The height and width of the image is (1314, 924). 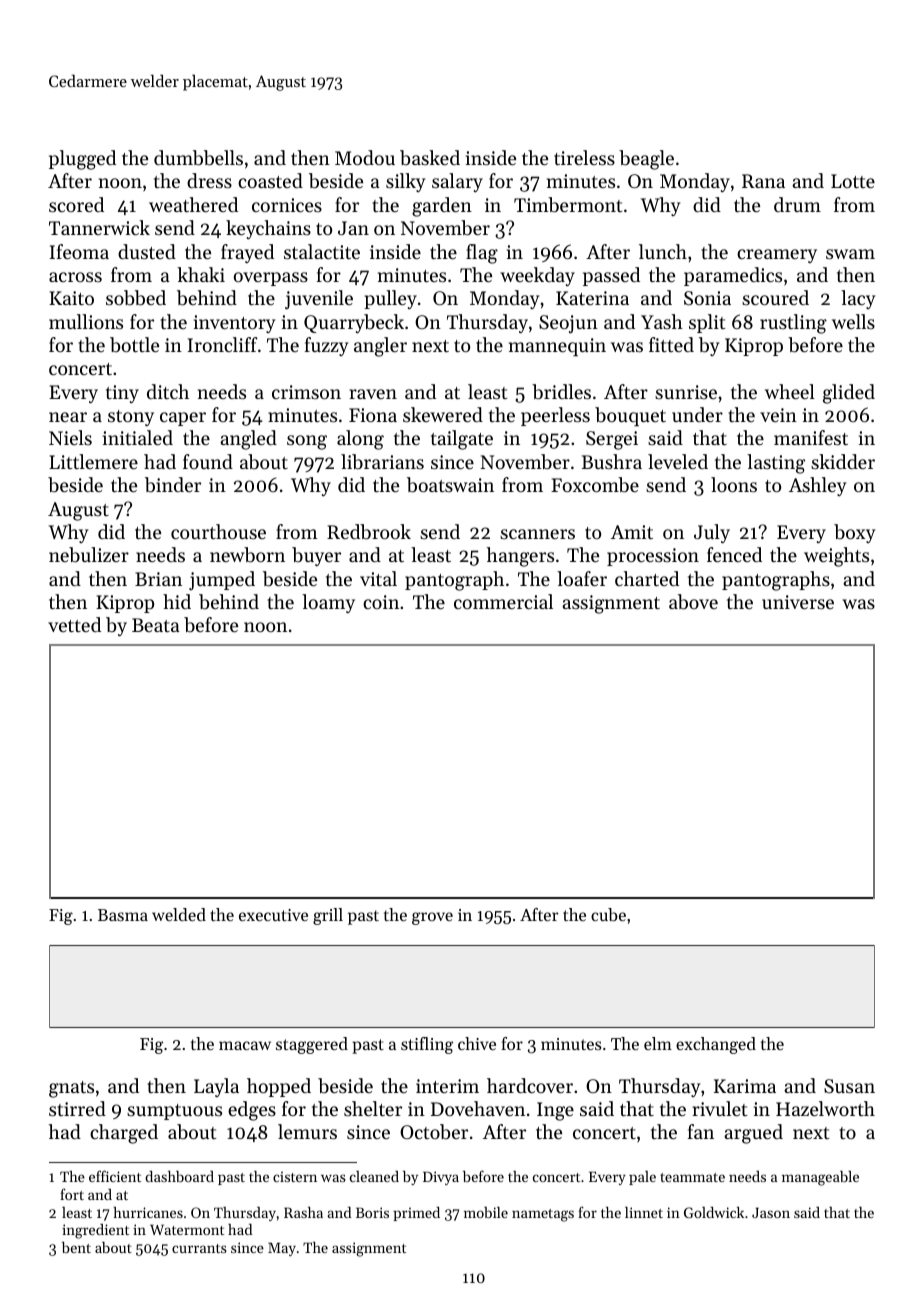 I want to click on Basma, so click(x=123, y=915).
